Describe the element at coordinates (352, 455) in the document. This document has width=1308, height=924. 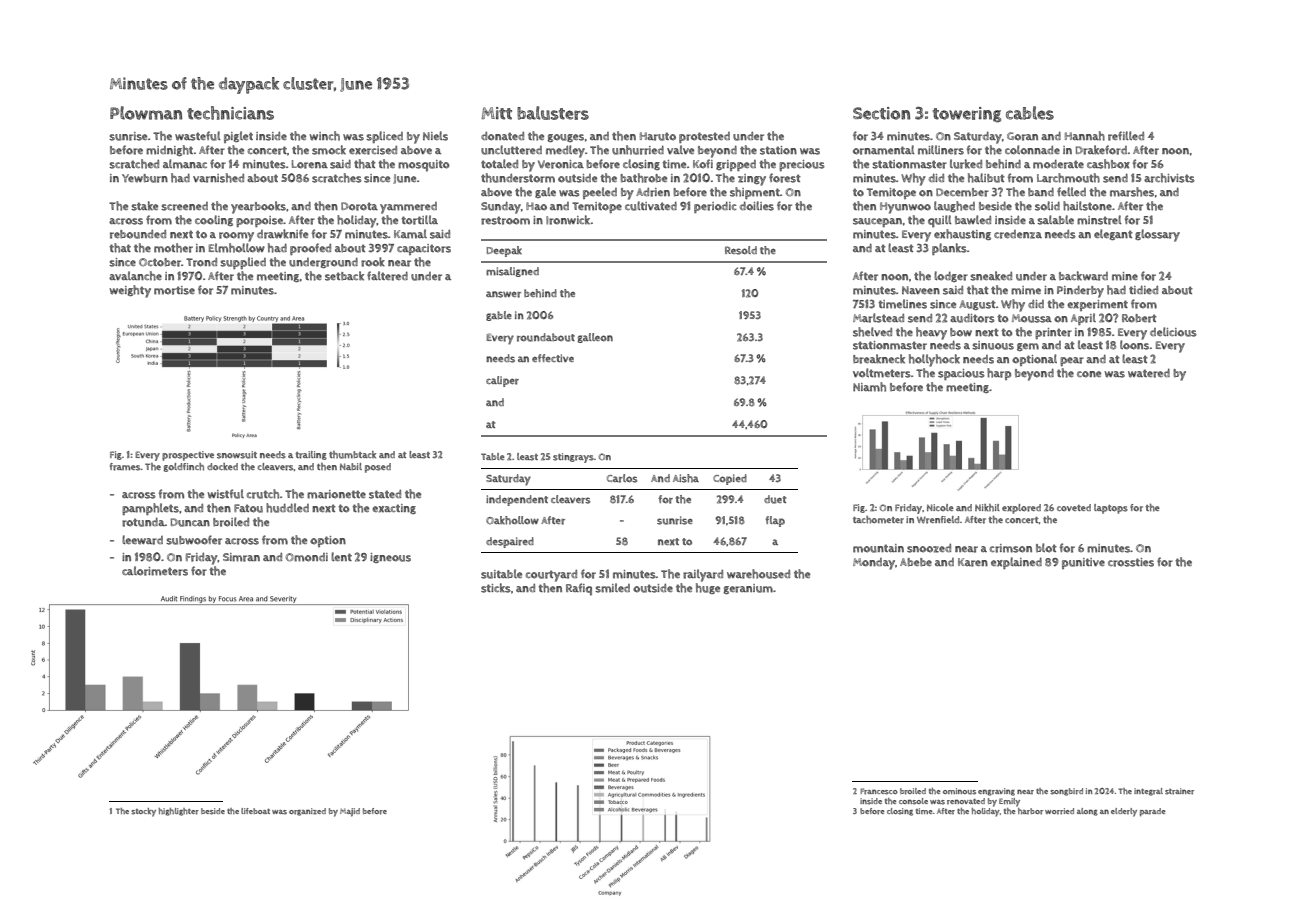
I see `thumbtack` at that location.
